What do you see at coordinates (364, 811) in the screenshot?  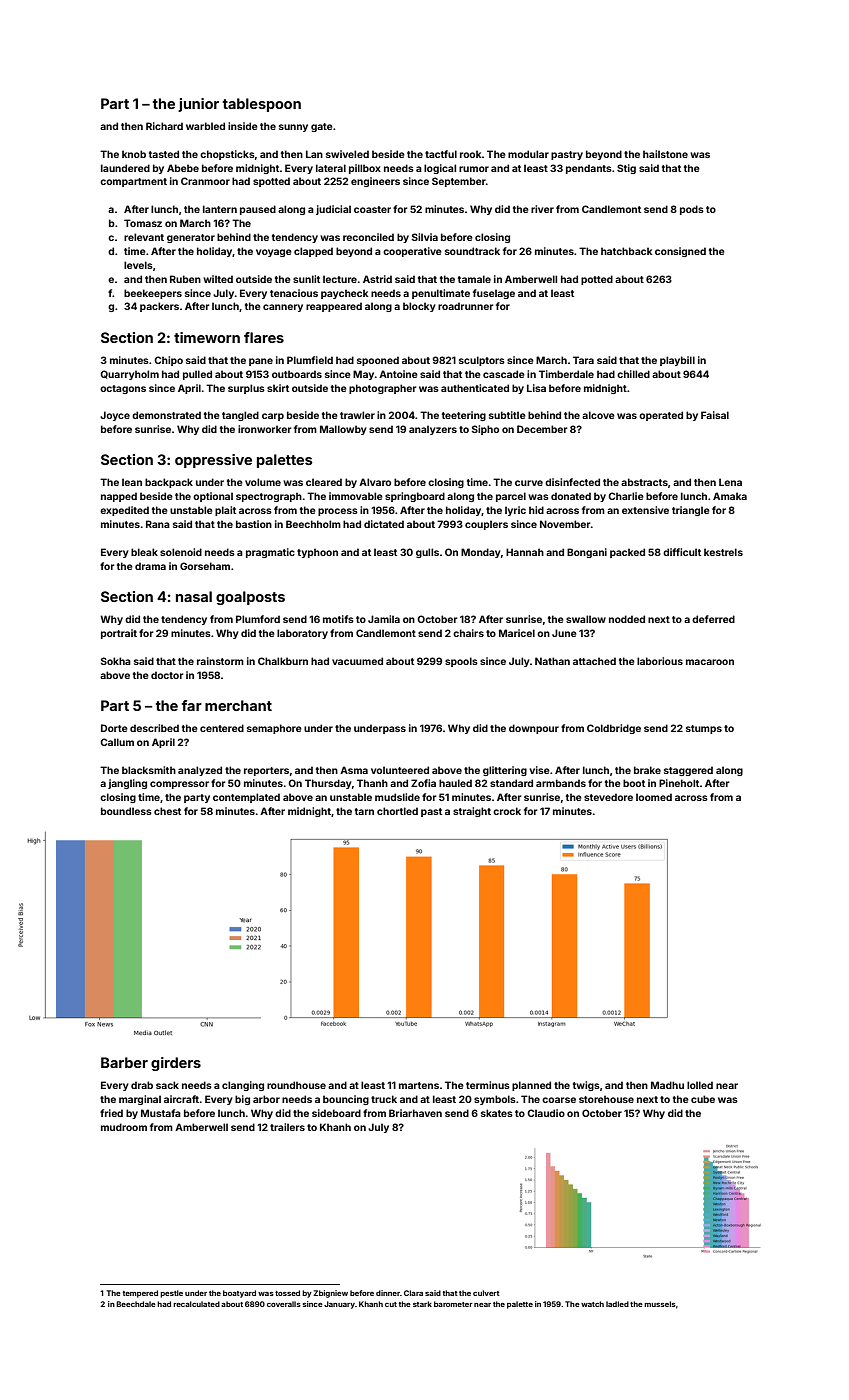 I see `tarn` at bounding box center [364, 811].
